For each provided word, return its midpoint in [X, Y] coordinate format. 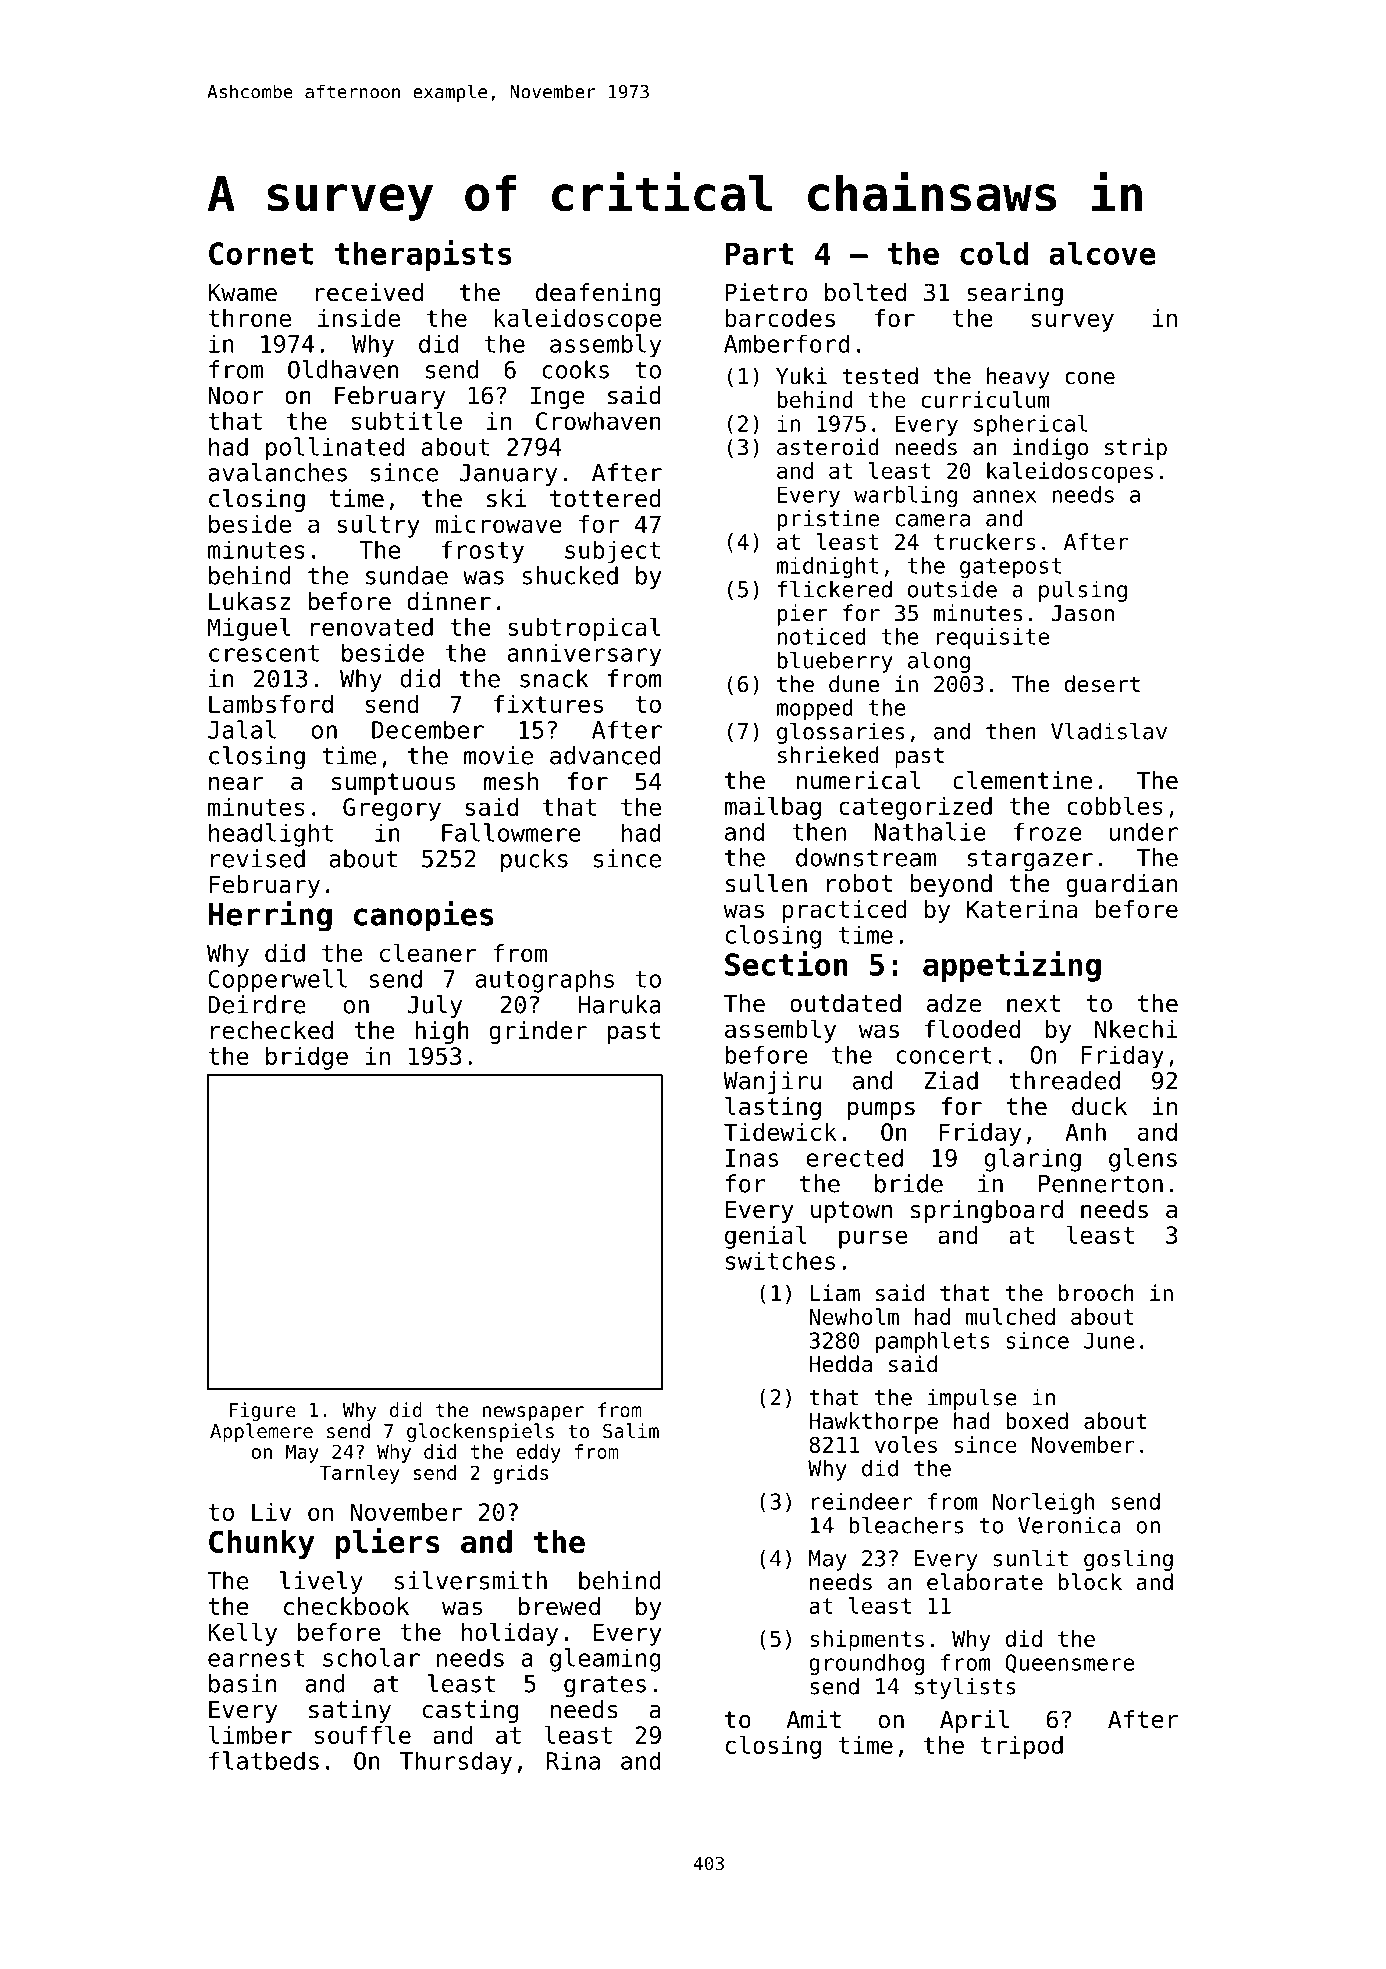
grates [605, 1686]
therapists [423, 255]
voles [906, 1444]
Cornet [261, 253]
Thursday [456, 1763]
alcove [1102, 253]
